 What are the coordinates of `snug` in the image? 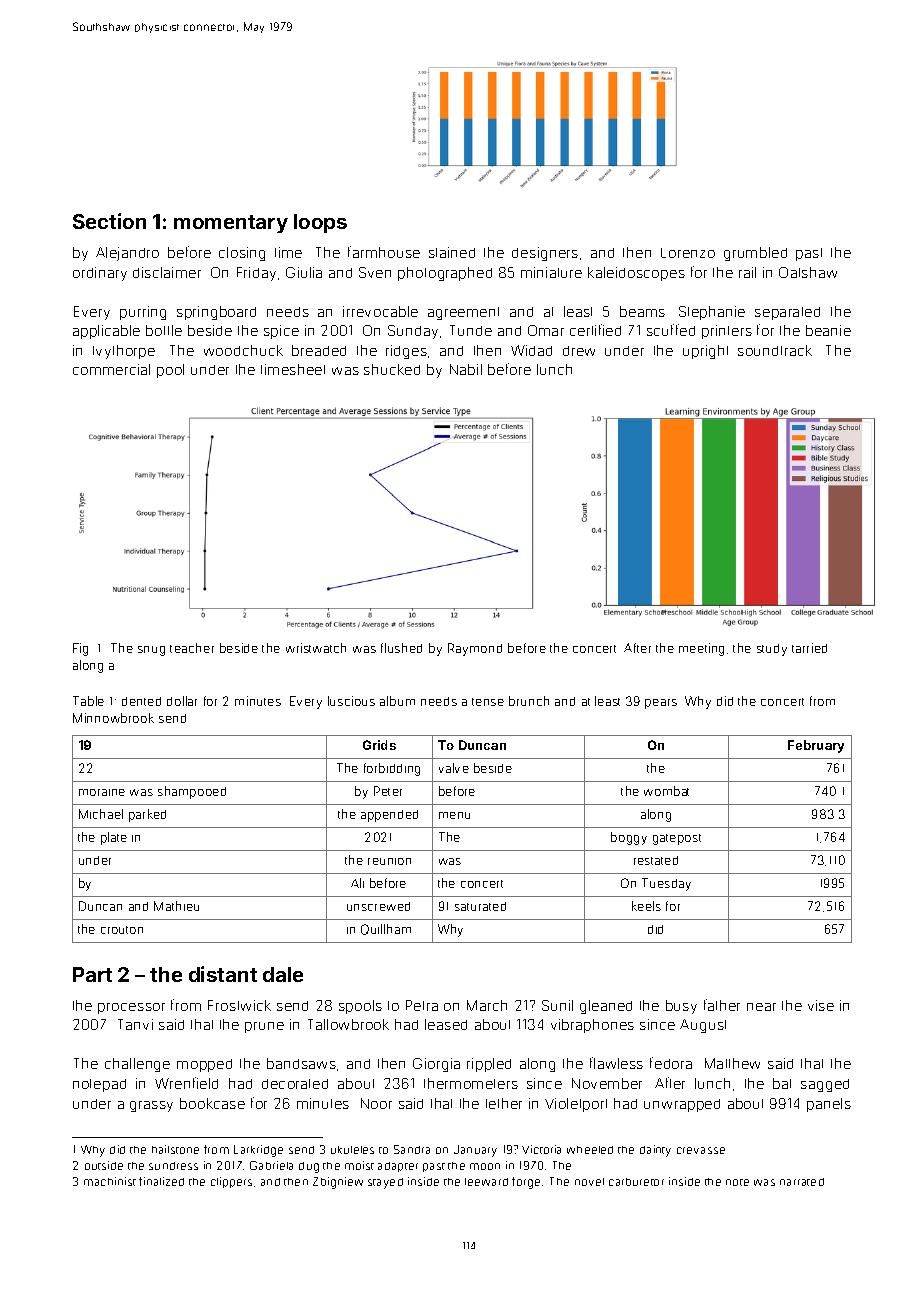 It's located at (151, 651).
